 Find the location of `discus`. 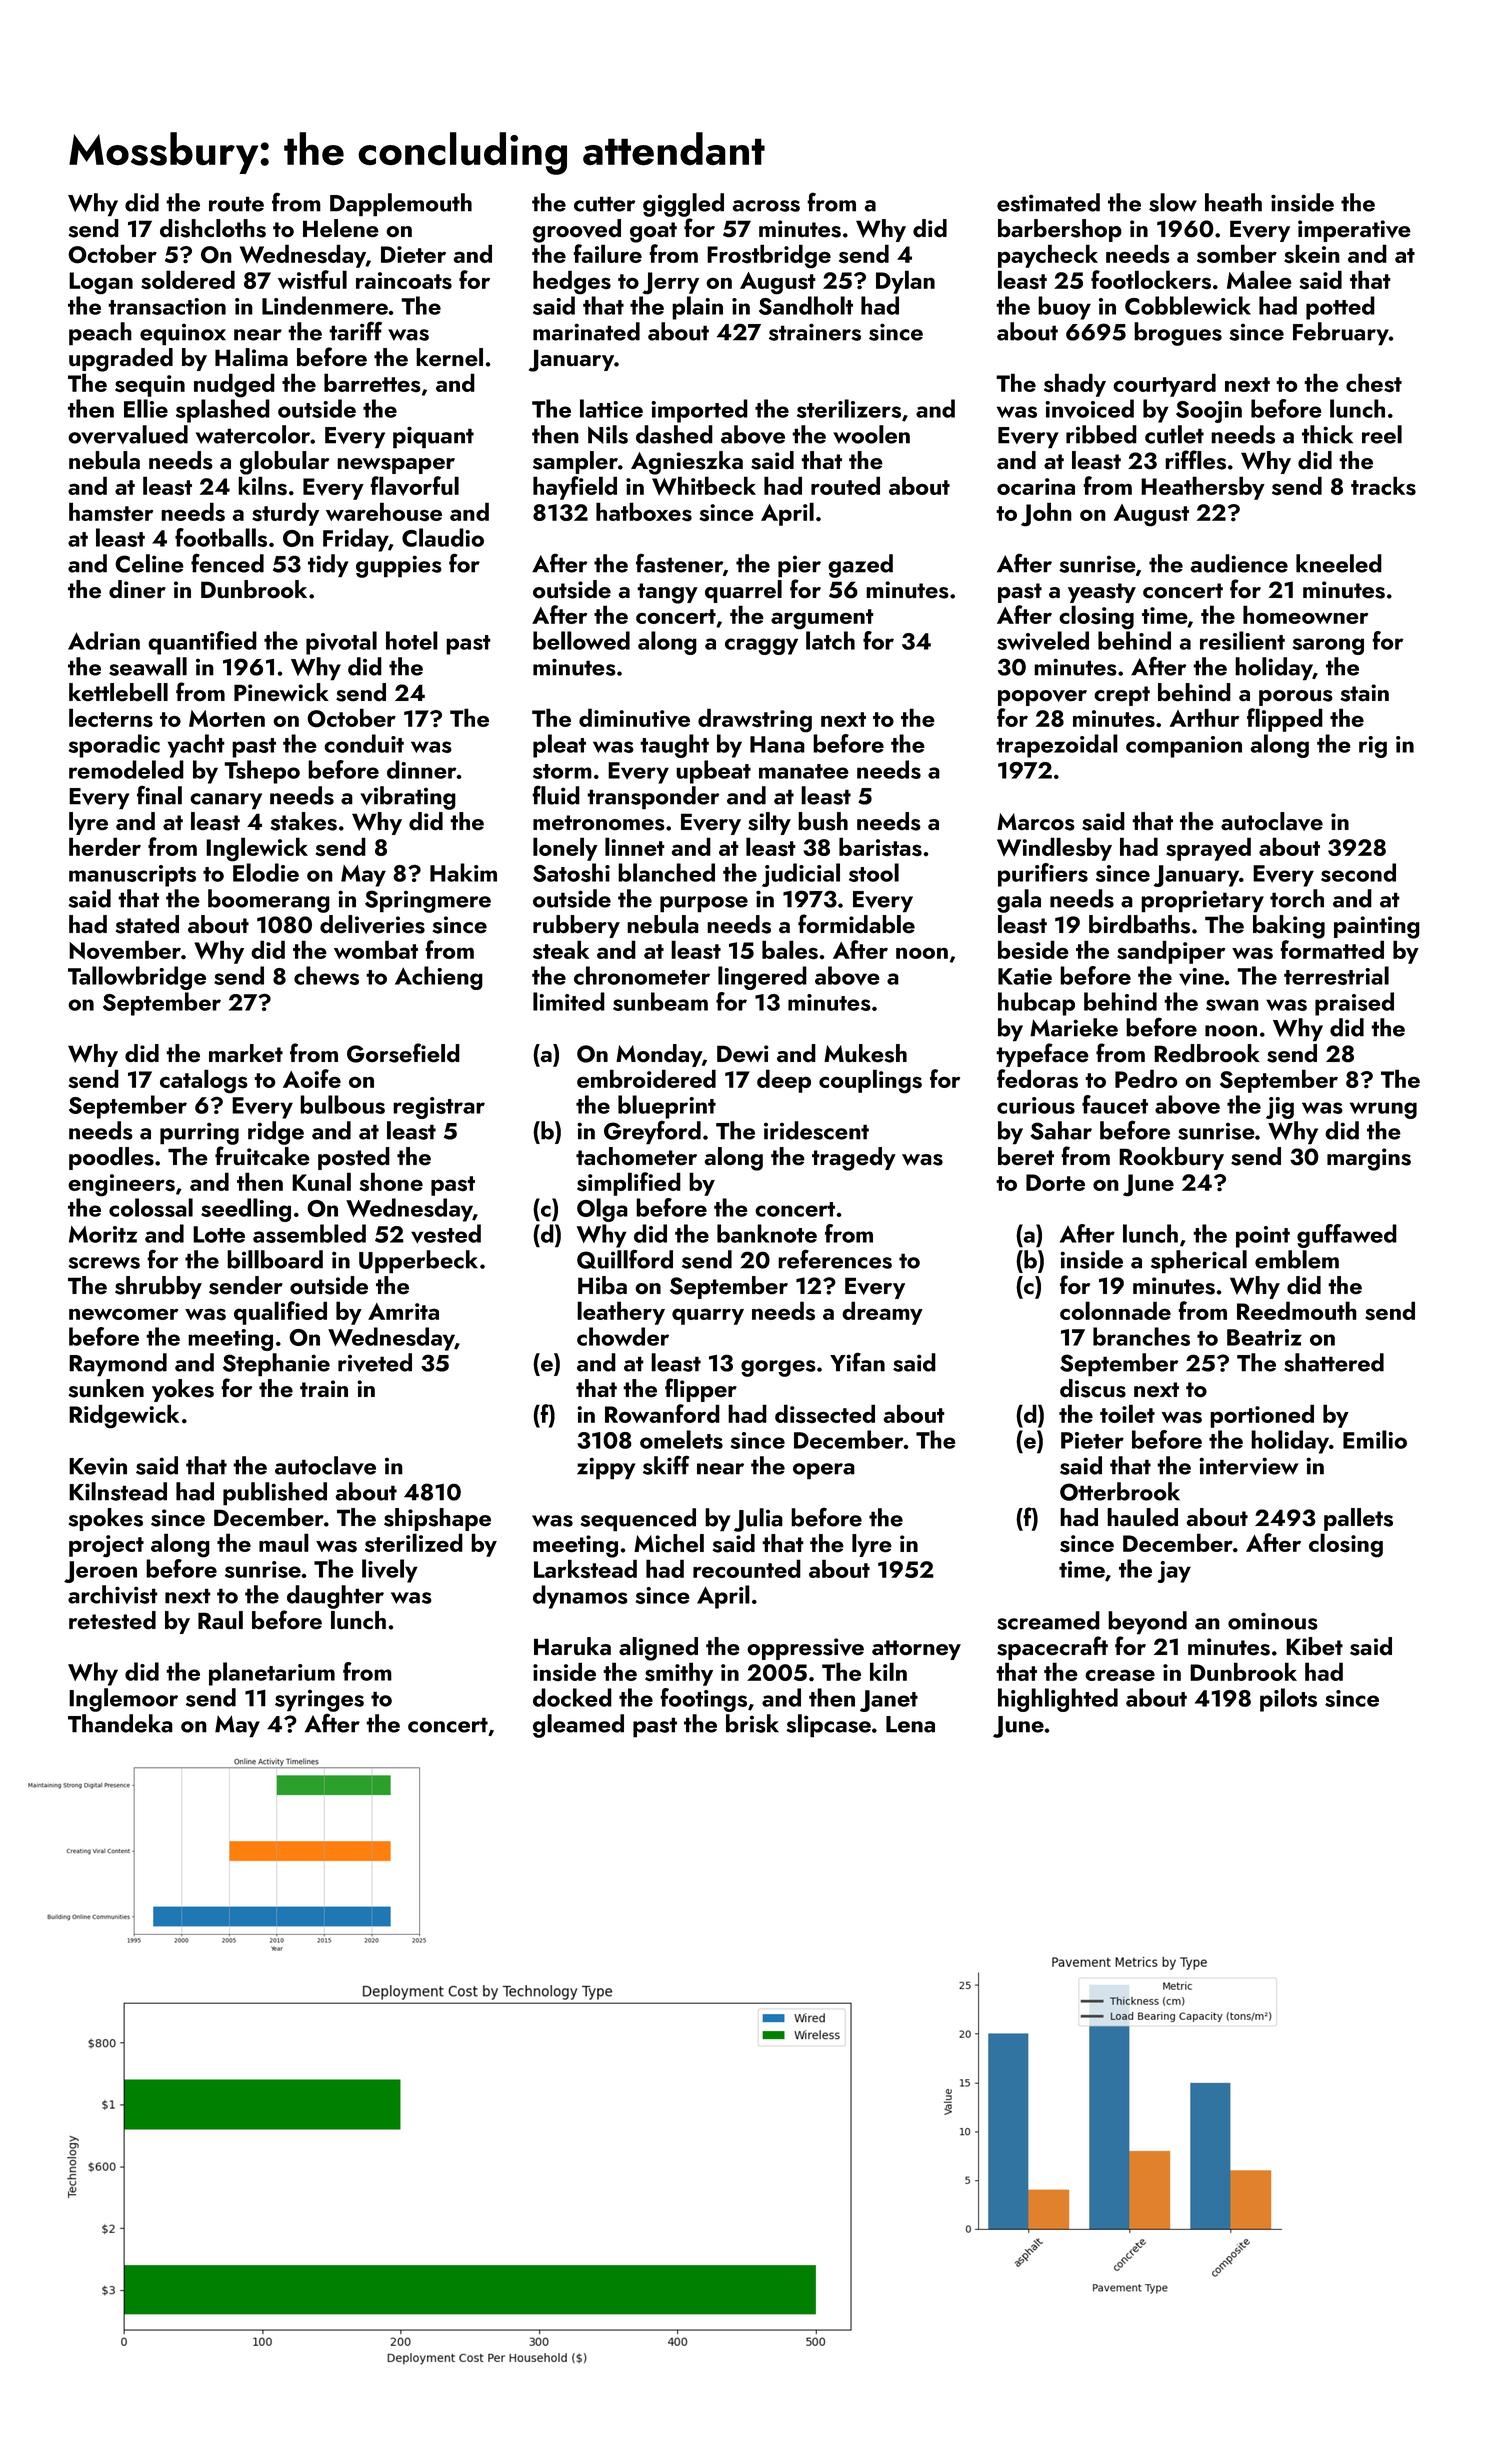

discus is located at coordinates (1093, 1388).
